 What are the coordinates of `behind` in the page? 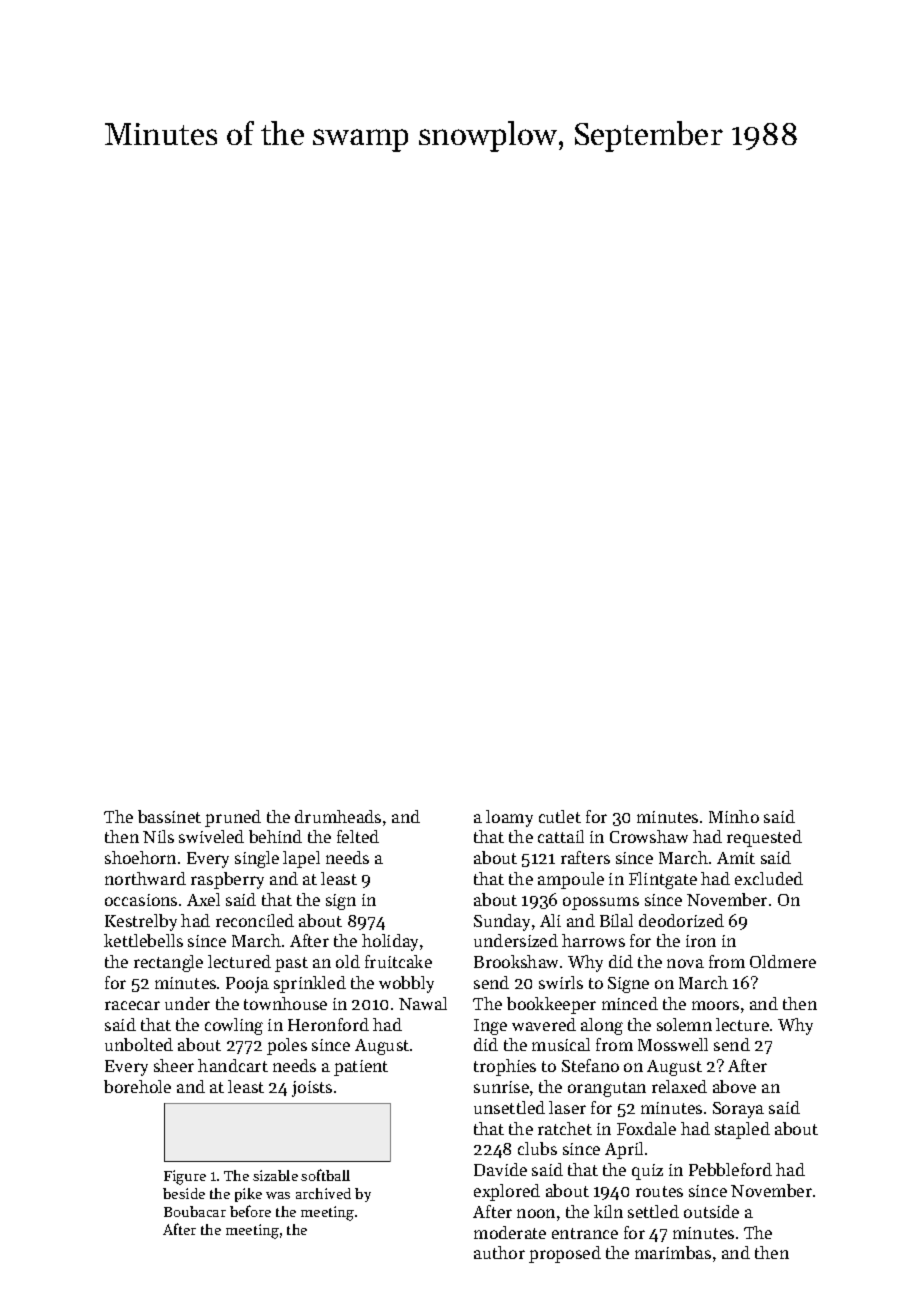 It's located at (275, 836).
